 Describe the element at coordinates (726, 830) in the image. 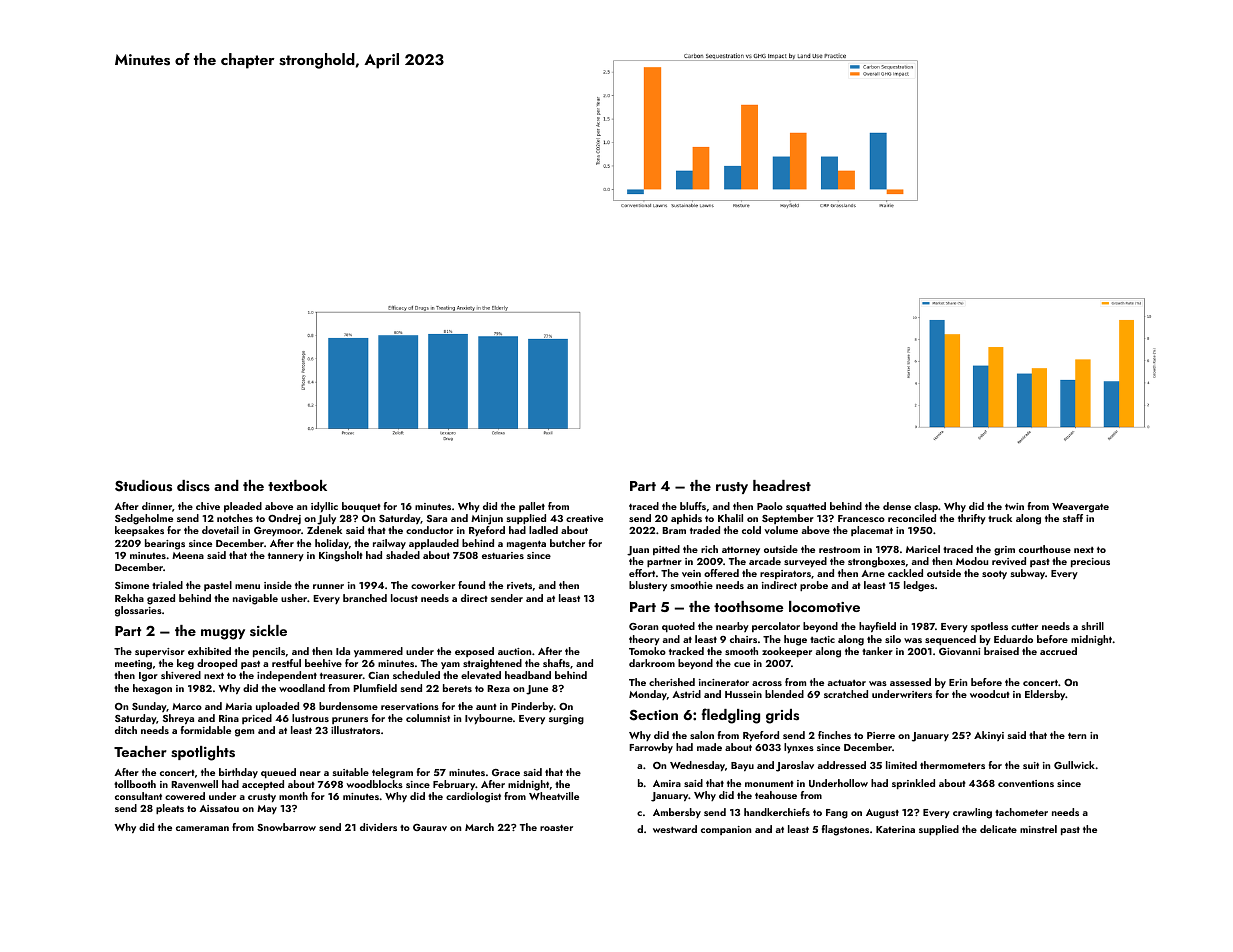

I see `companion` at that location.
